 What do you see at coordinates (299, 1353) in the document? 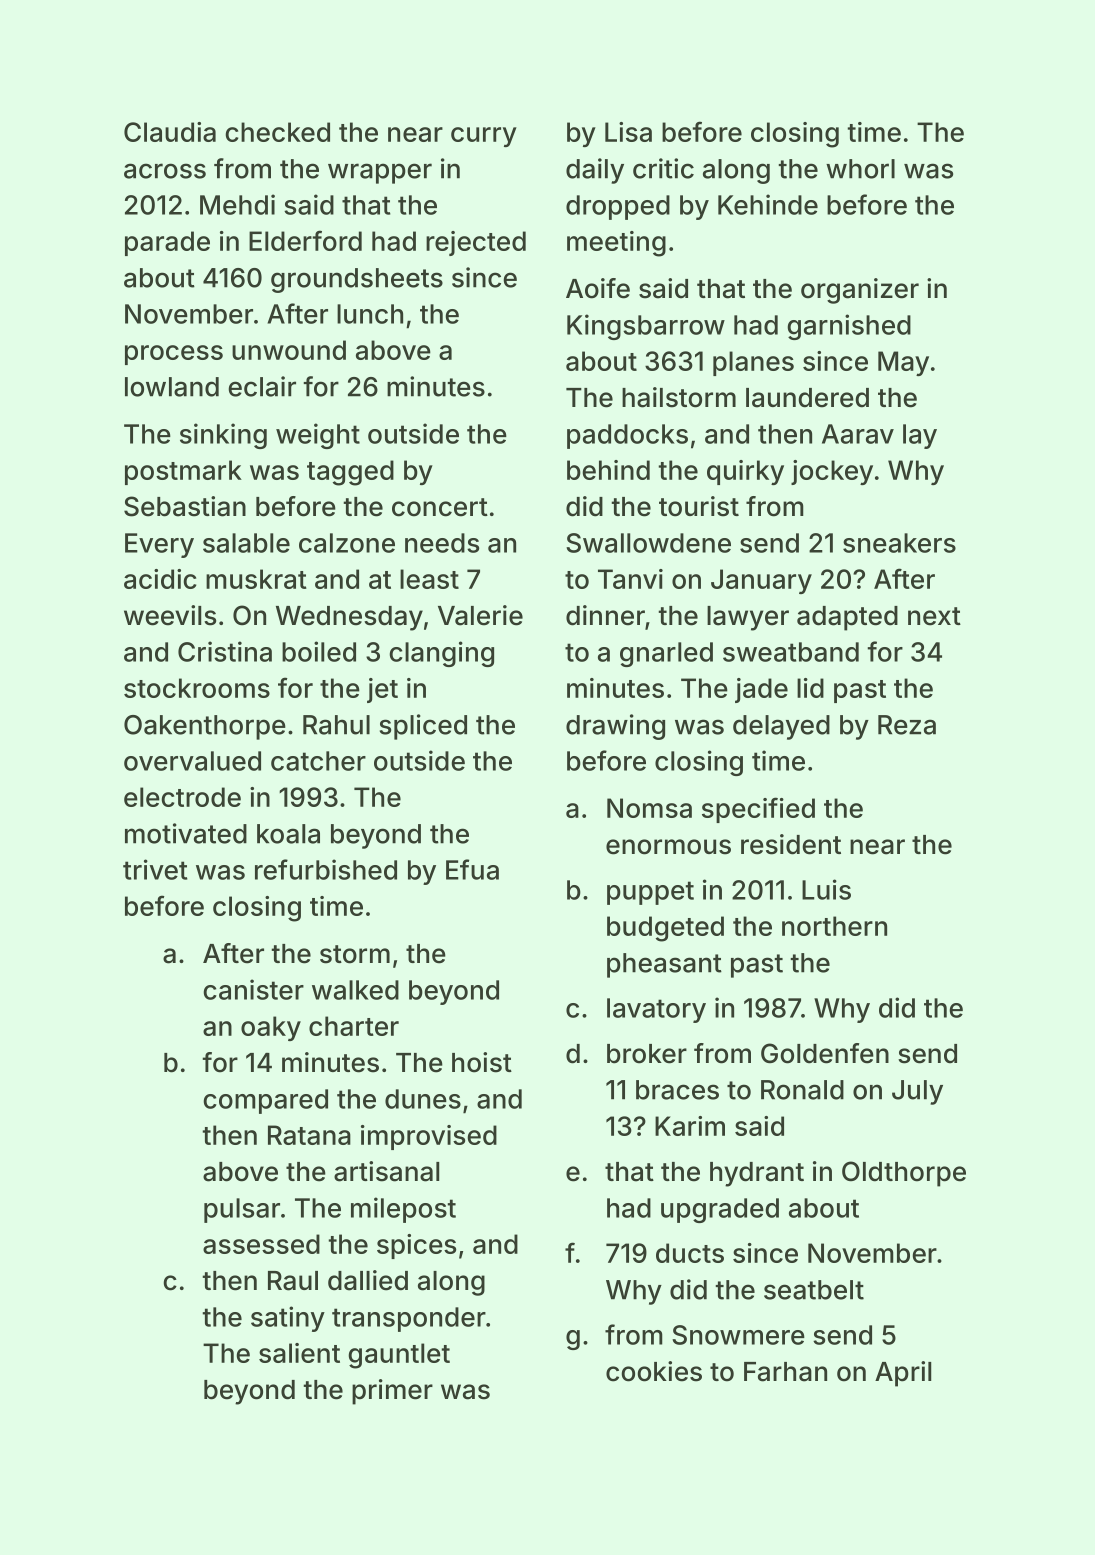
I see `salient` at bounding box center [299, 1353].
